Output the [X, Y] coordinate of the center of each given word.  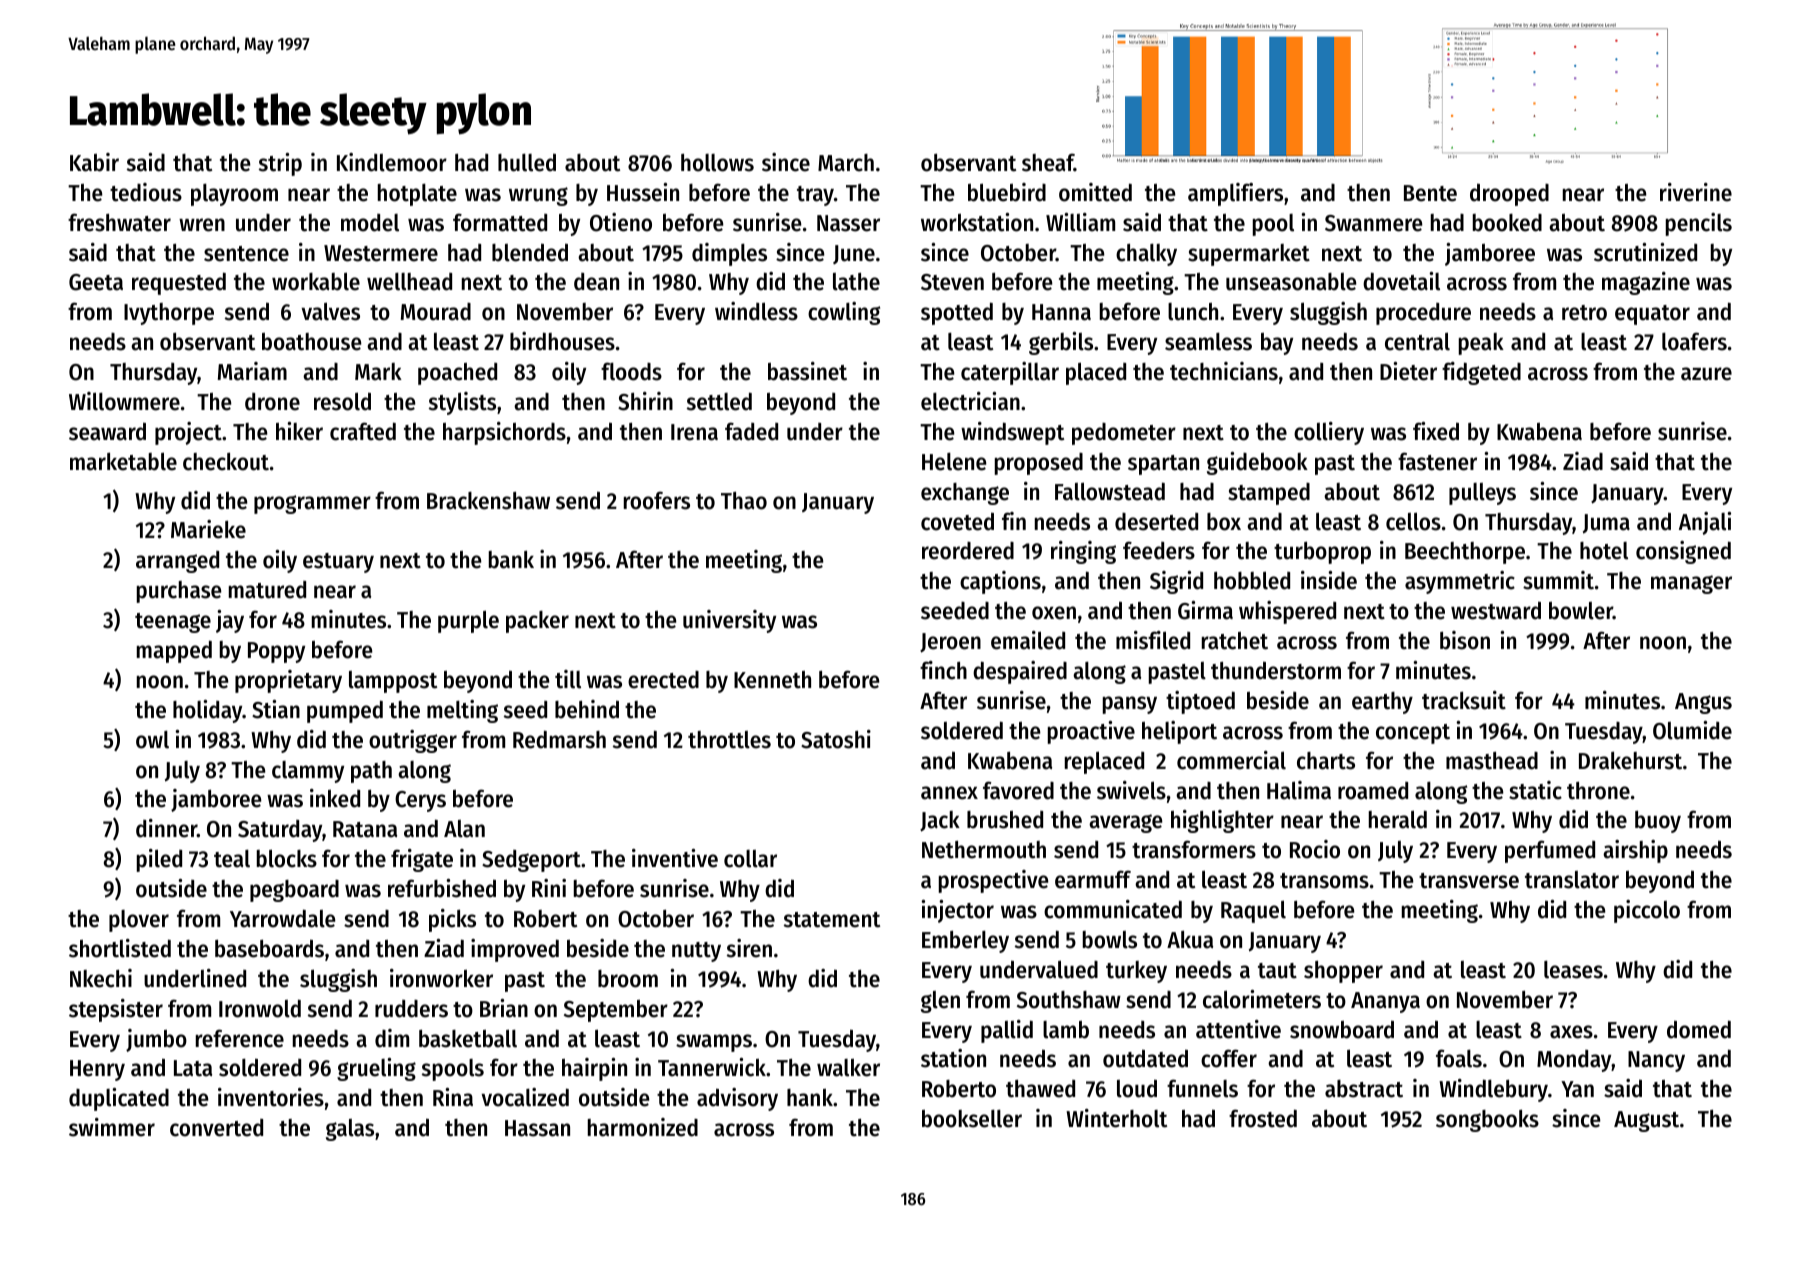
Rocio [1315, 849]
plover [139, 921]
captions [1000, 582]
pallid [1007, 1031]
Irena [694, 432]
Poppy [276, 652]
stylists [462, 403]
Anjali [1705, 523]
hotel [1604, 551]
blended [530, 252]
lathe [856, 282]
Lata [193, 1068]
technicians [1224, 371]
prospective [993, 881]
